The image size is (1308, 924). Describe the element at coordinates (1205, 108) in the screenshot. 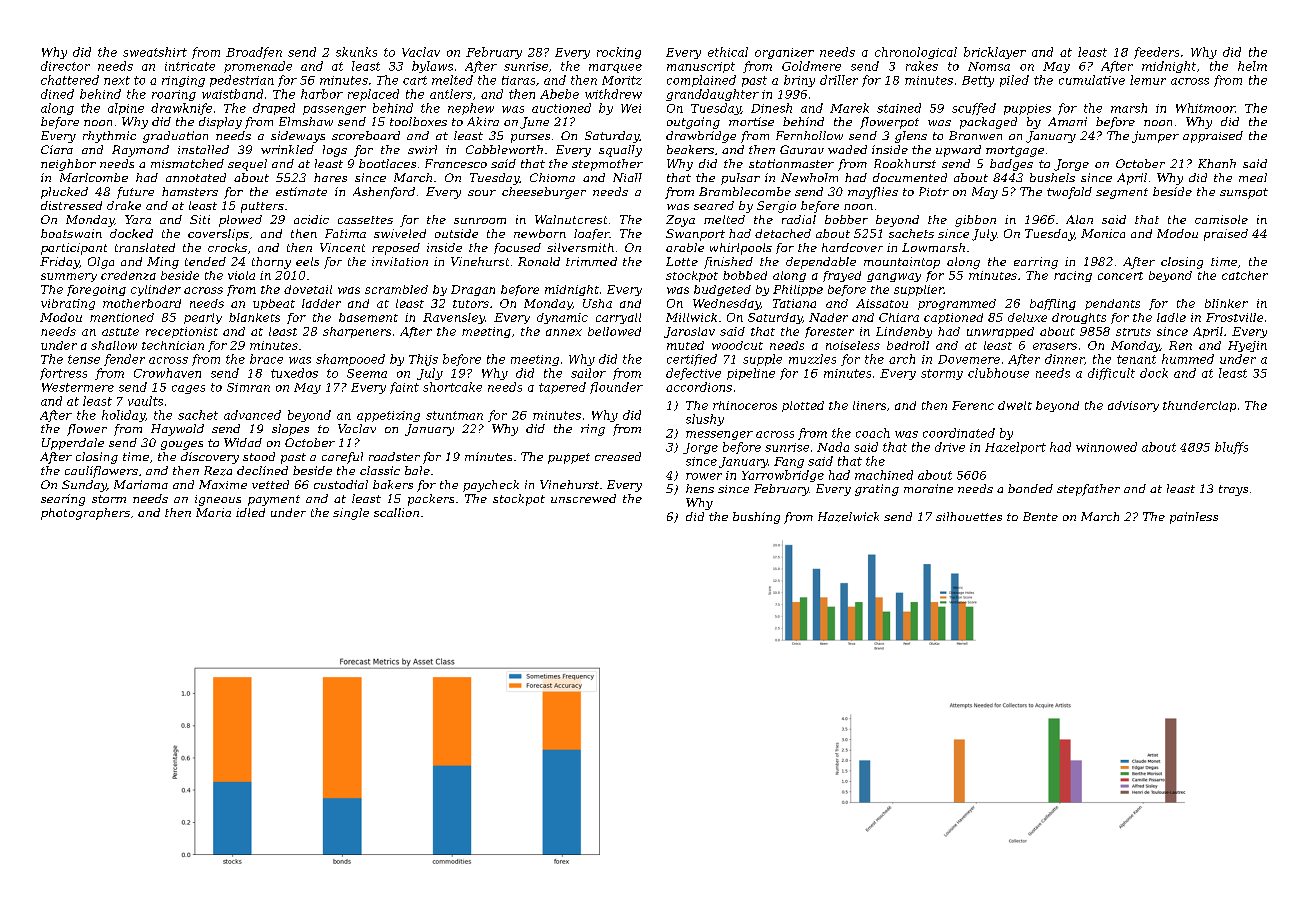

I see `Whitmoor` at that location.
